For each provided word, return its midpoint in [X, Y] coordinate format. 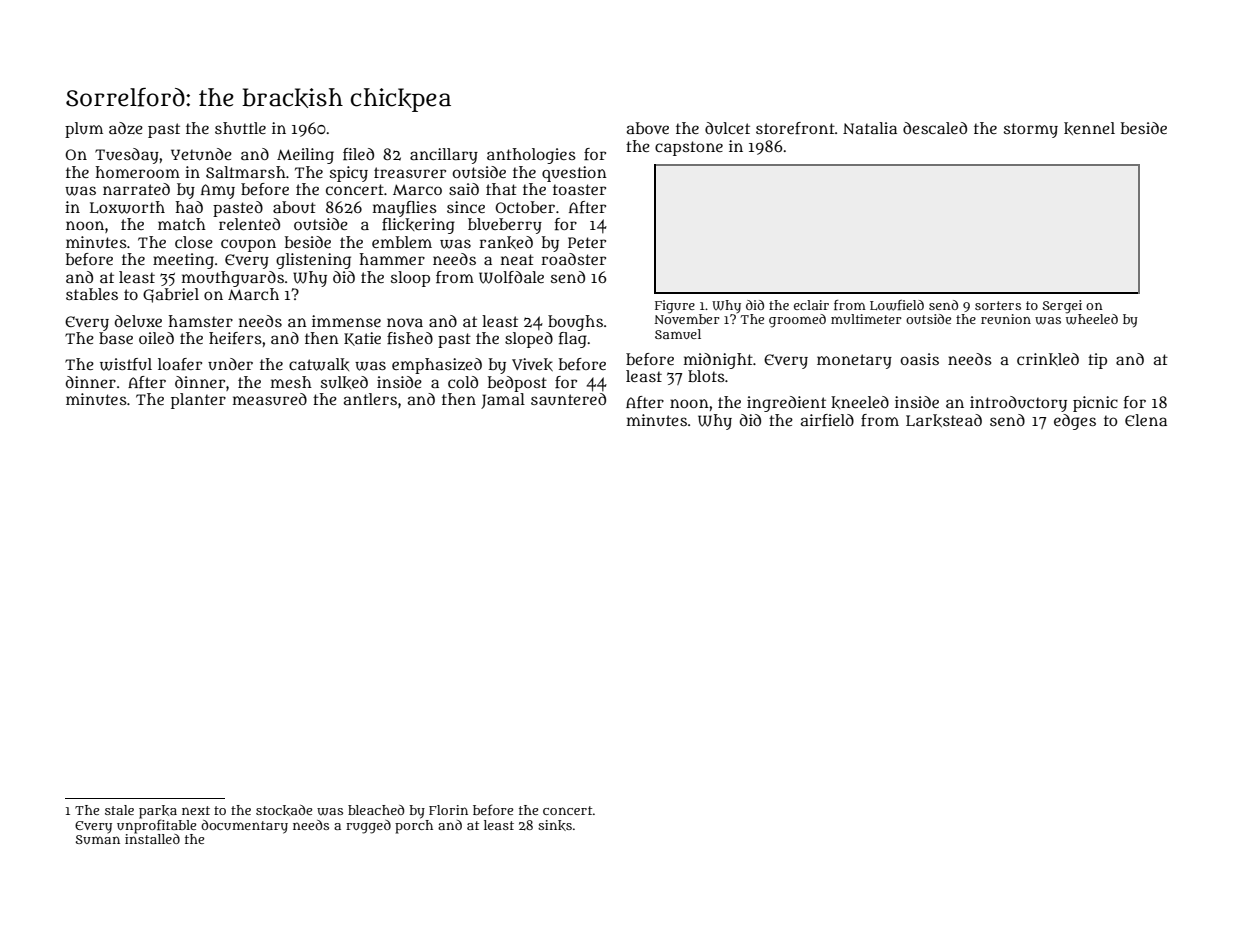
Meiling [305, 156]
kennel [1089, 128]
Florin [448, 810]
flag [573, 340]
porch [414, 827]
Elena [1146, 420]
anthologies [531, 156]
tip [1097, 361]
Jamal [503, 401]
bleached [376, 810]
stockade [284, 810]
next [196, 810]
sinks [555, 825]
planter [198, 401]
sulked [344, 382]
